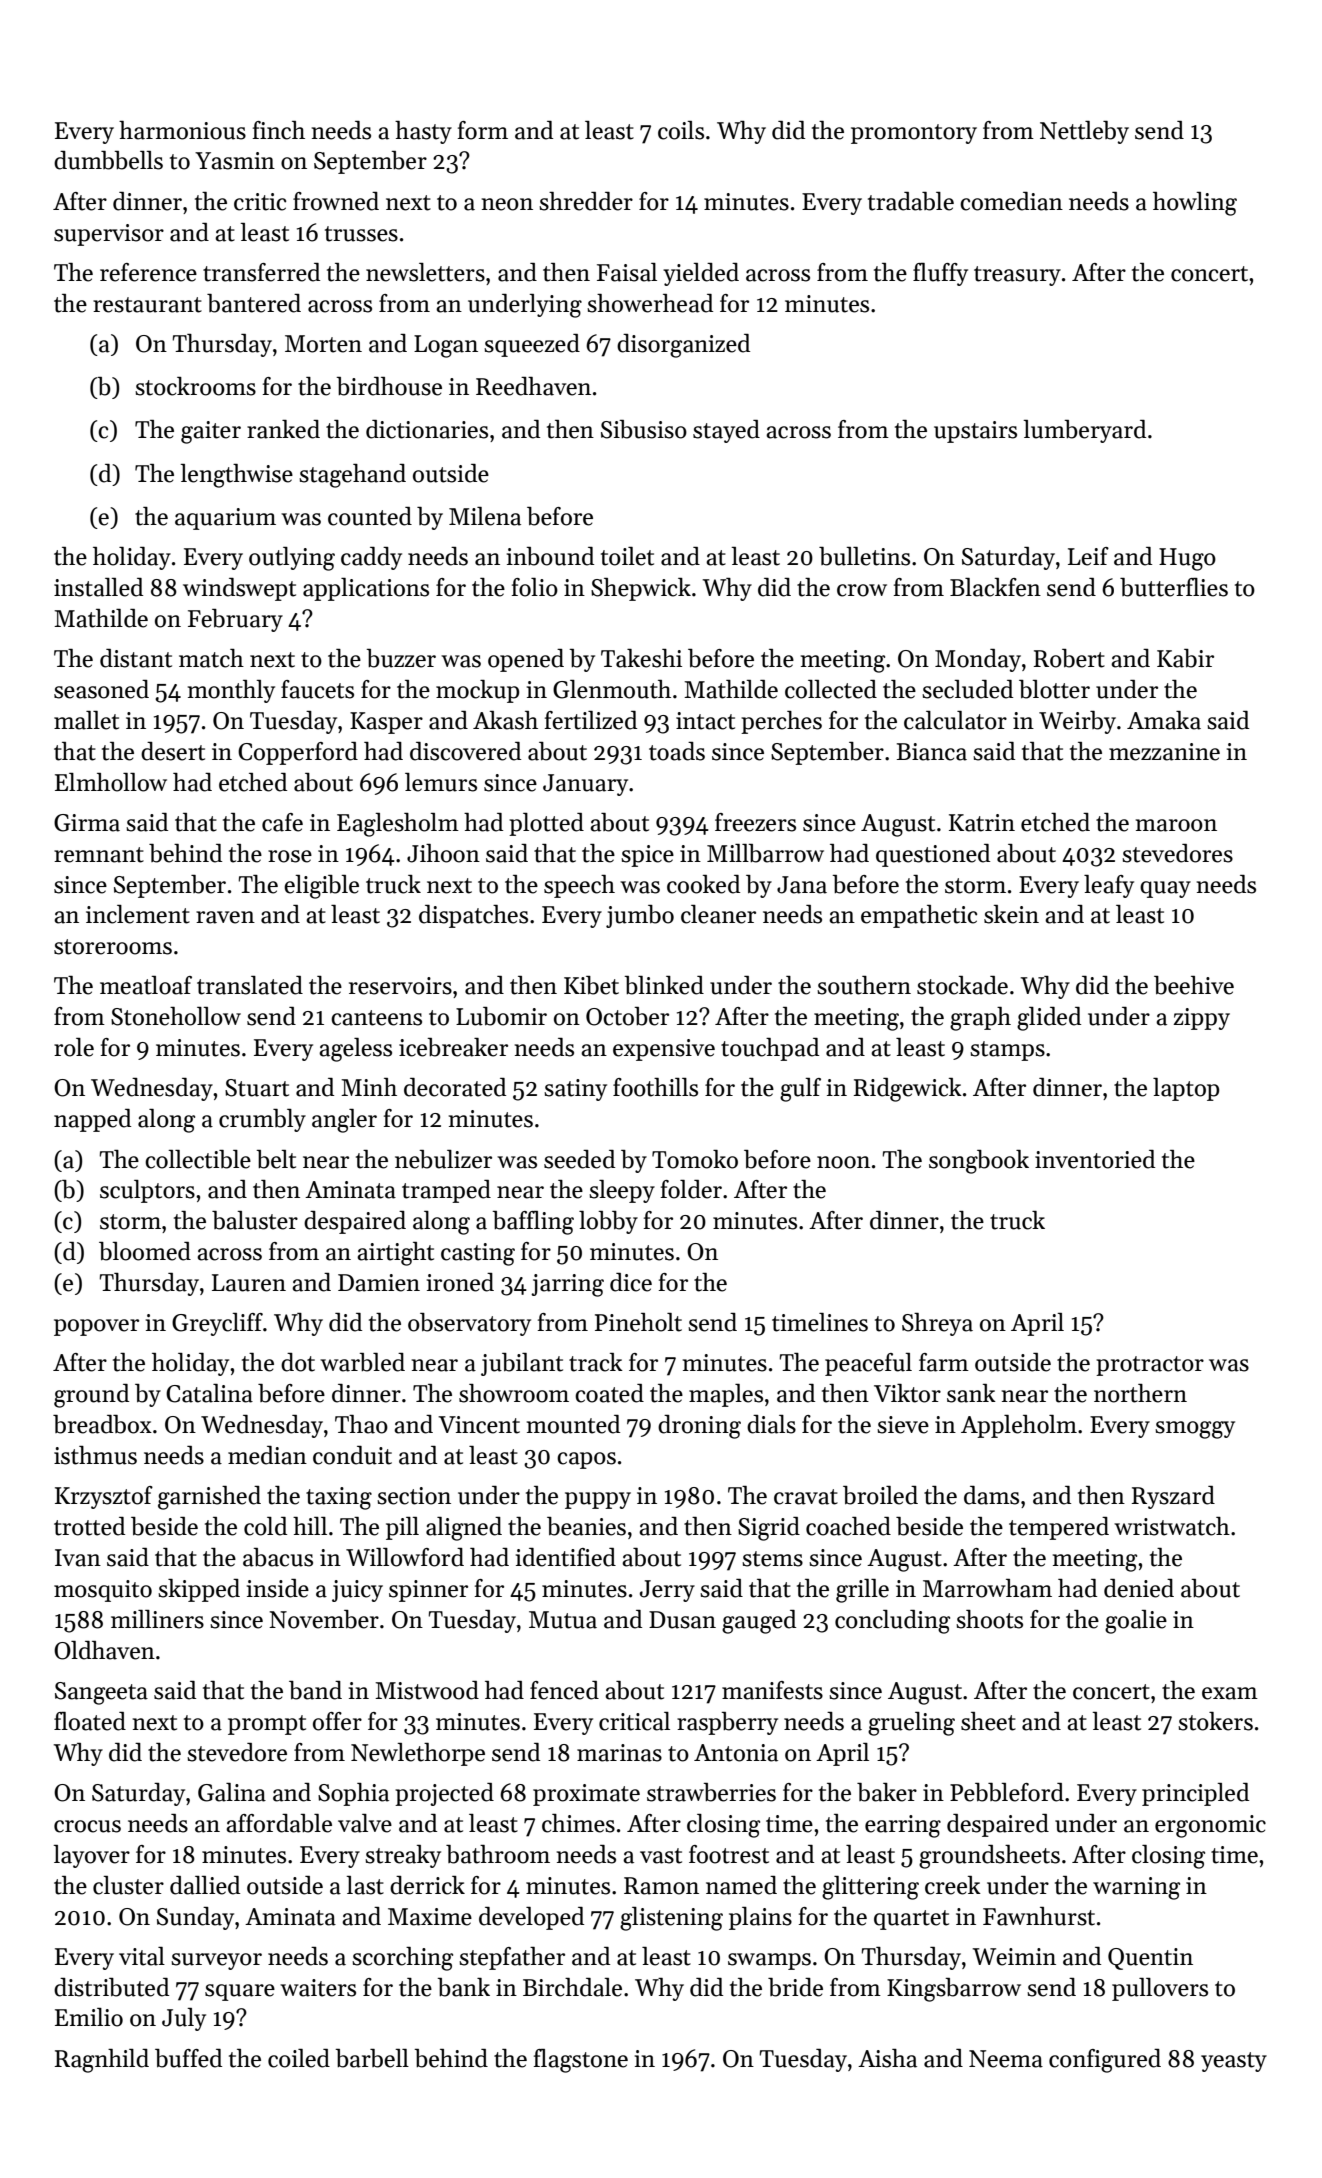 This page has height=2178, width=1322. What do you see at coordinates (995, 587) in the page?
I see `Blackfen` at bounding box center [995, 587].
